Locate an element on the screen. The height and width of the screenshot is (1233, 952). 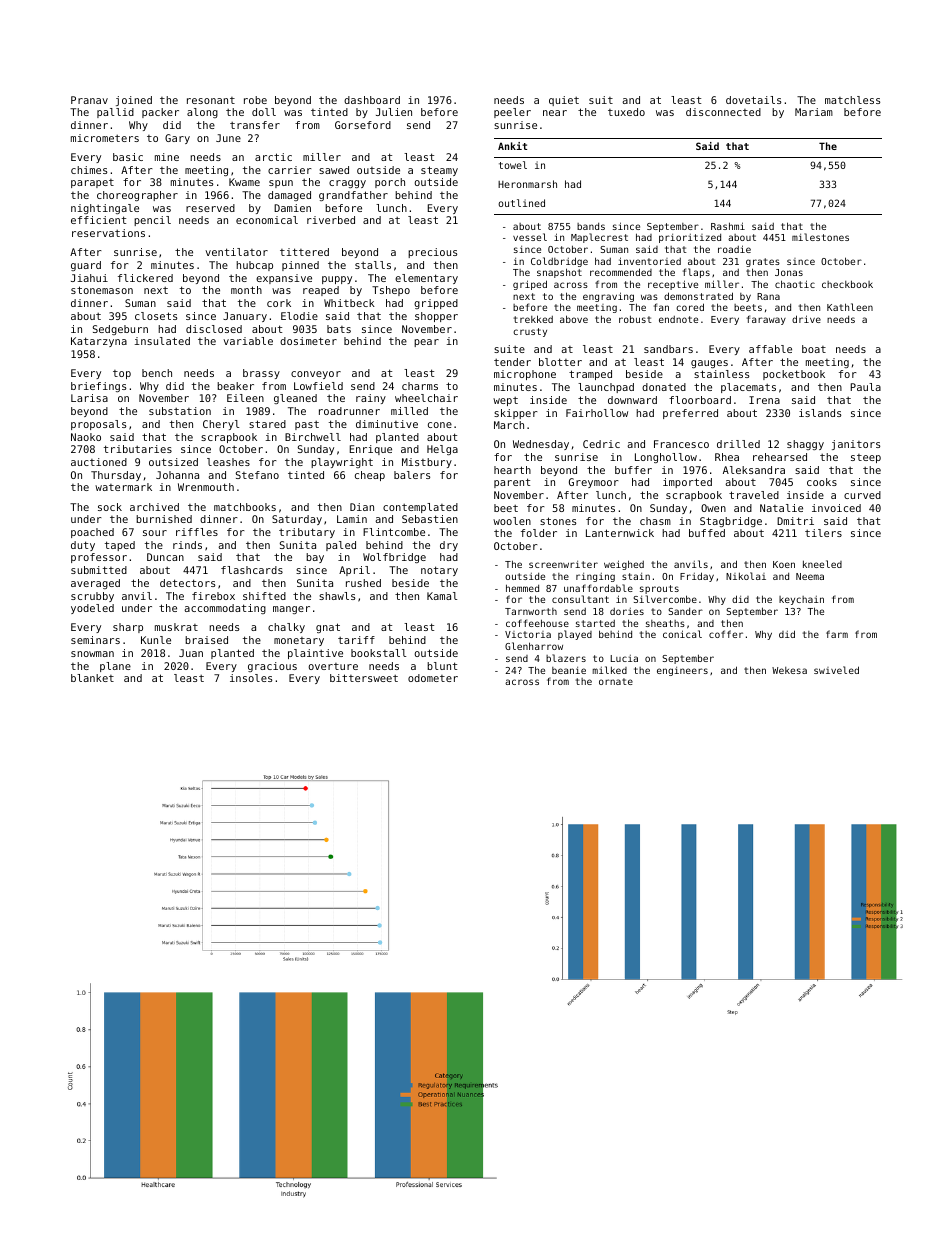
blanket is located at coordinates (92, 678).
